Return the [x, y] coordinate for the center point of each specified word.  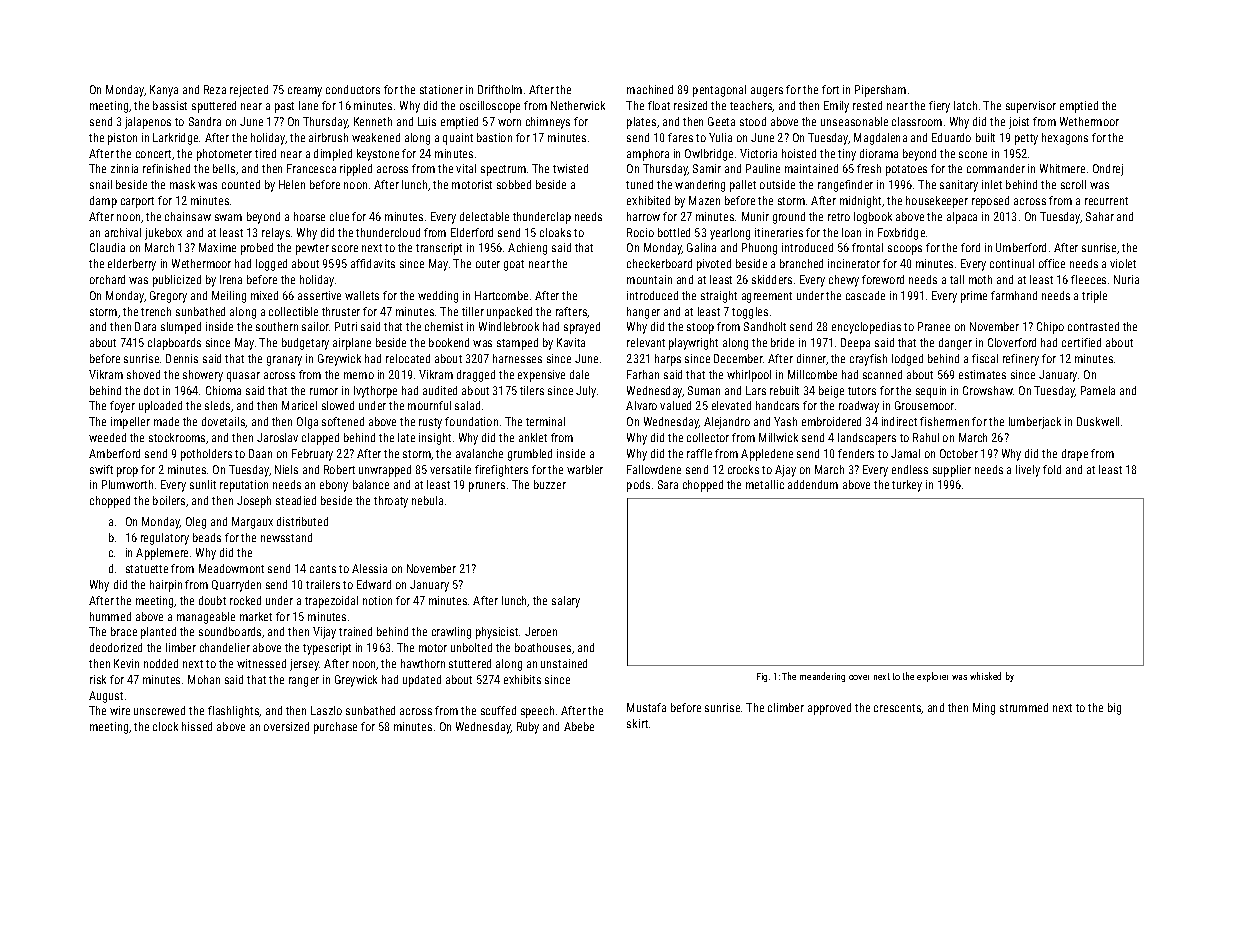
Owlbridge [709, 155]
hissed [197, 726]
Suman [704, 390]
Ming [984, 709]
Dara [145, 326]
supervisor [1031, 107]
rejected [249, 91]
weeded [107, 437]
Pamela [1098, 390]
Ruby [528, 728]
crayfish [868, 360]
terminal [545, 421]
